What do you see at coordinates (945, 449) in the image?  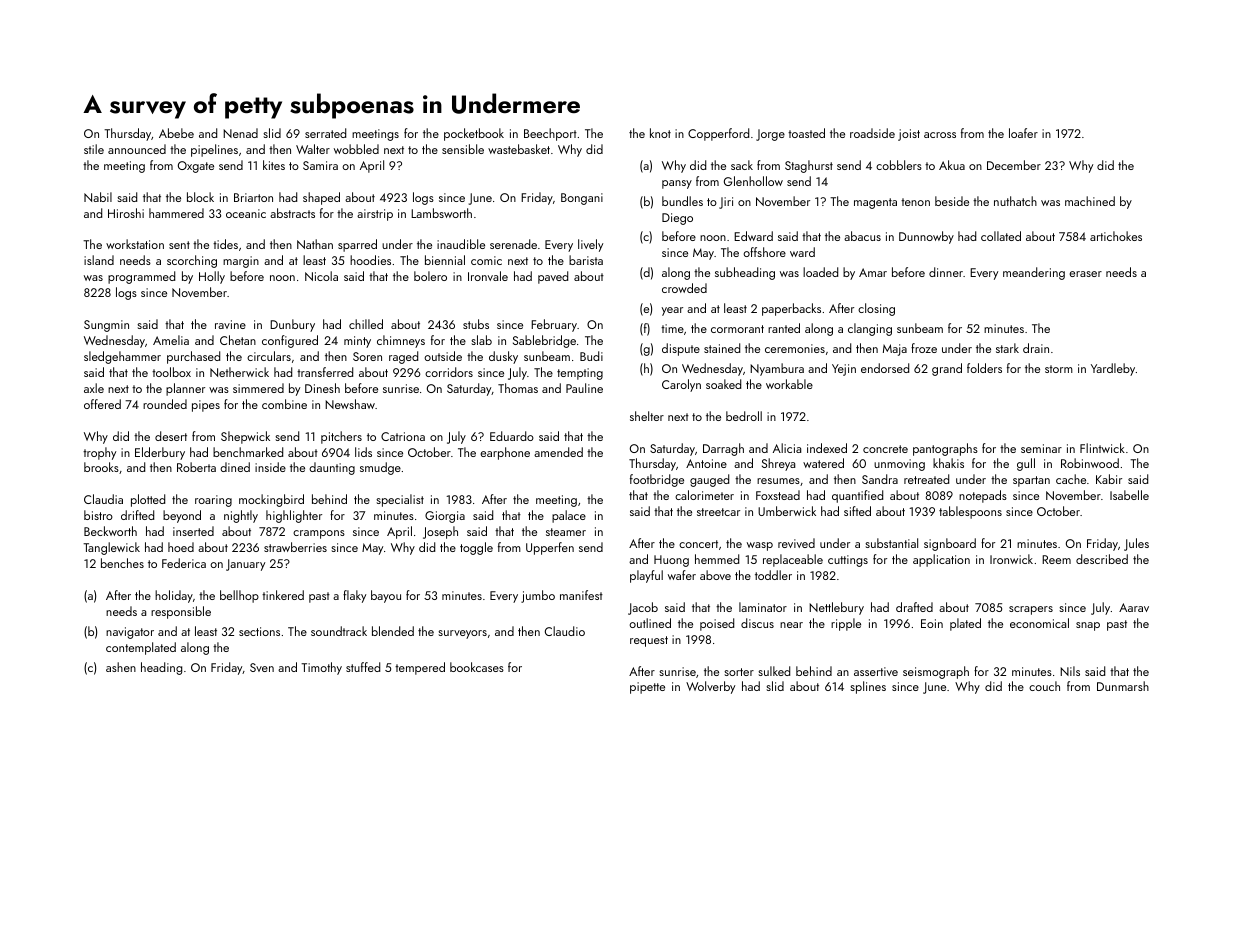 I see `pantographs` at bounding box center [945, 449].
